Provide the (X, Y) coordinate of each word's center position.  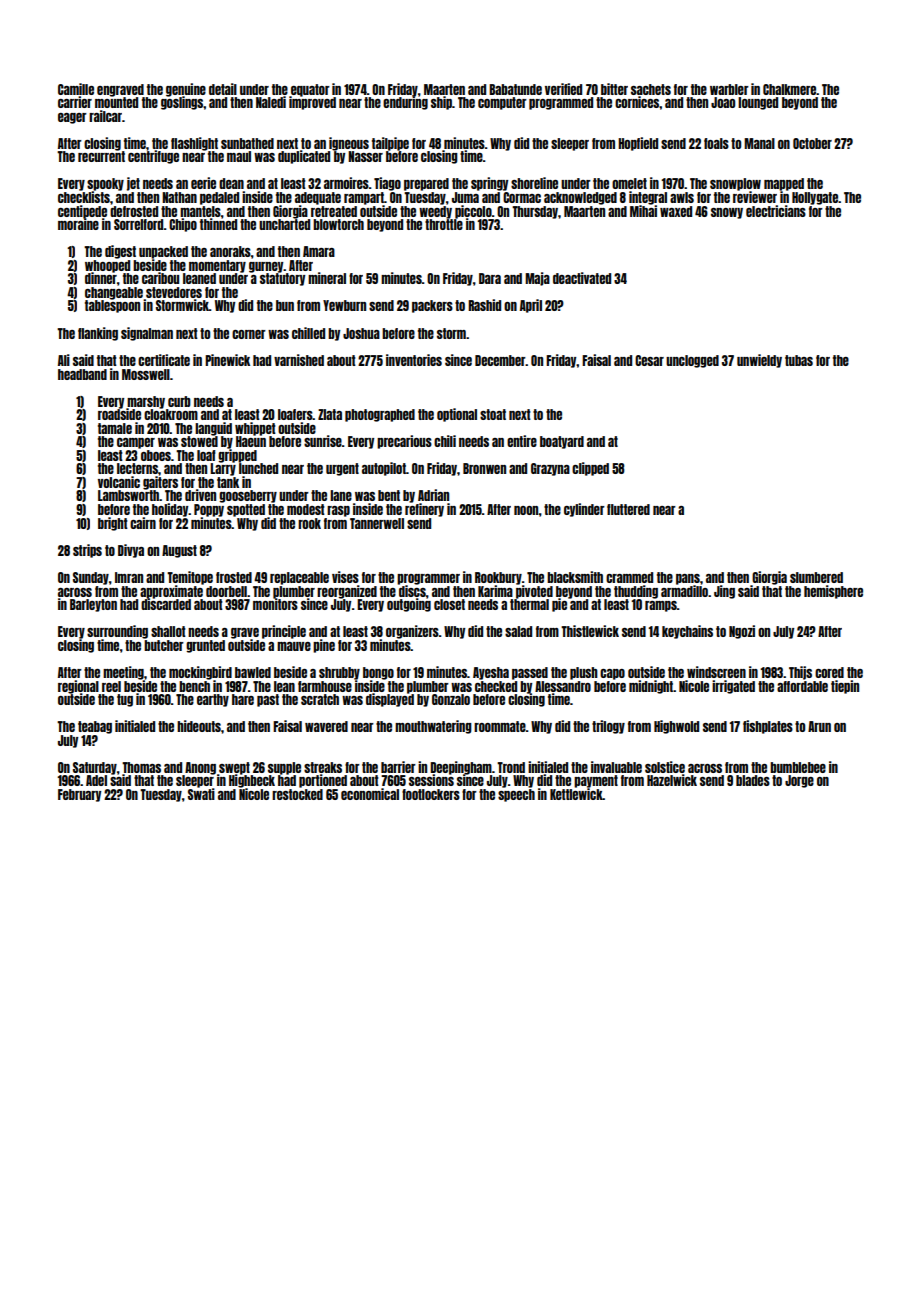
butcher (164, 645)
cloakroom (171, 414)
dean (231, 183)
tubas (799, 360)
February (79, 795)
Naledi (271, 102)
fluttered (628, 509)
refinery (424, 510)
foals (716, 143)
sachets (651, 89)
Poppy (209, 510)
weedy (435, 212)
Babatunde (515, 89)
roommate (500, 726)
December (500, 360)
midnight (651, 687)
